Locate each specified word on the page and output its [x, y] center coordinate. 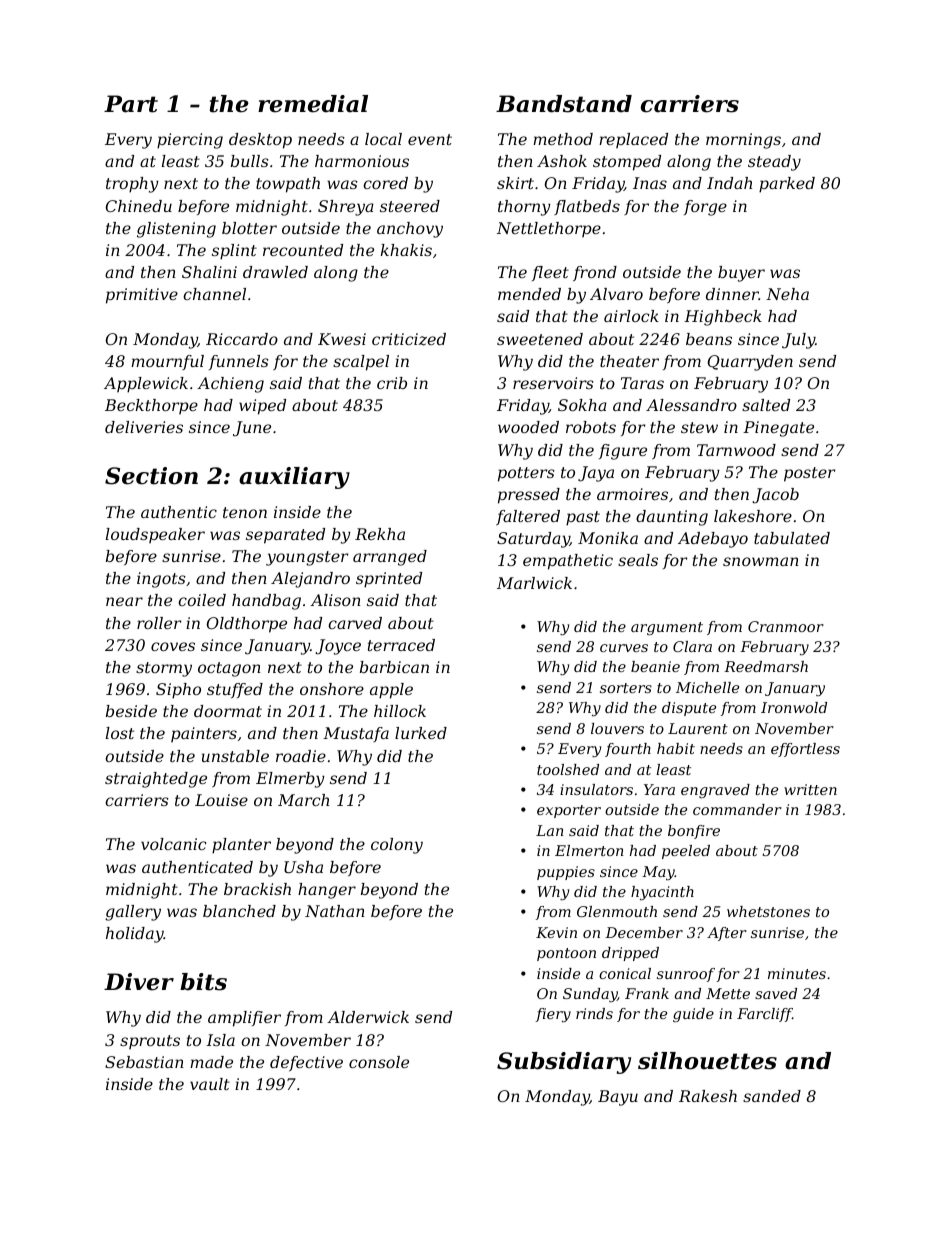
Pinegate [778, 429]
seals [638, 560]
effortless [805, 750]
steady [774, 163]
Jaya [596, 474]
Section [151, 476]
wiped [262, 407]
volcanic [174, 844]
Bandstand [564, 104]
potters [526, 474]
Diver [139, 982]
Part [131, 104]
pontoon [566, 954]
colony [397, 846]
